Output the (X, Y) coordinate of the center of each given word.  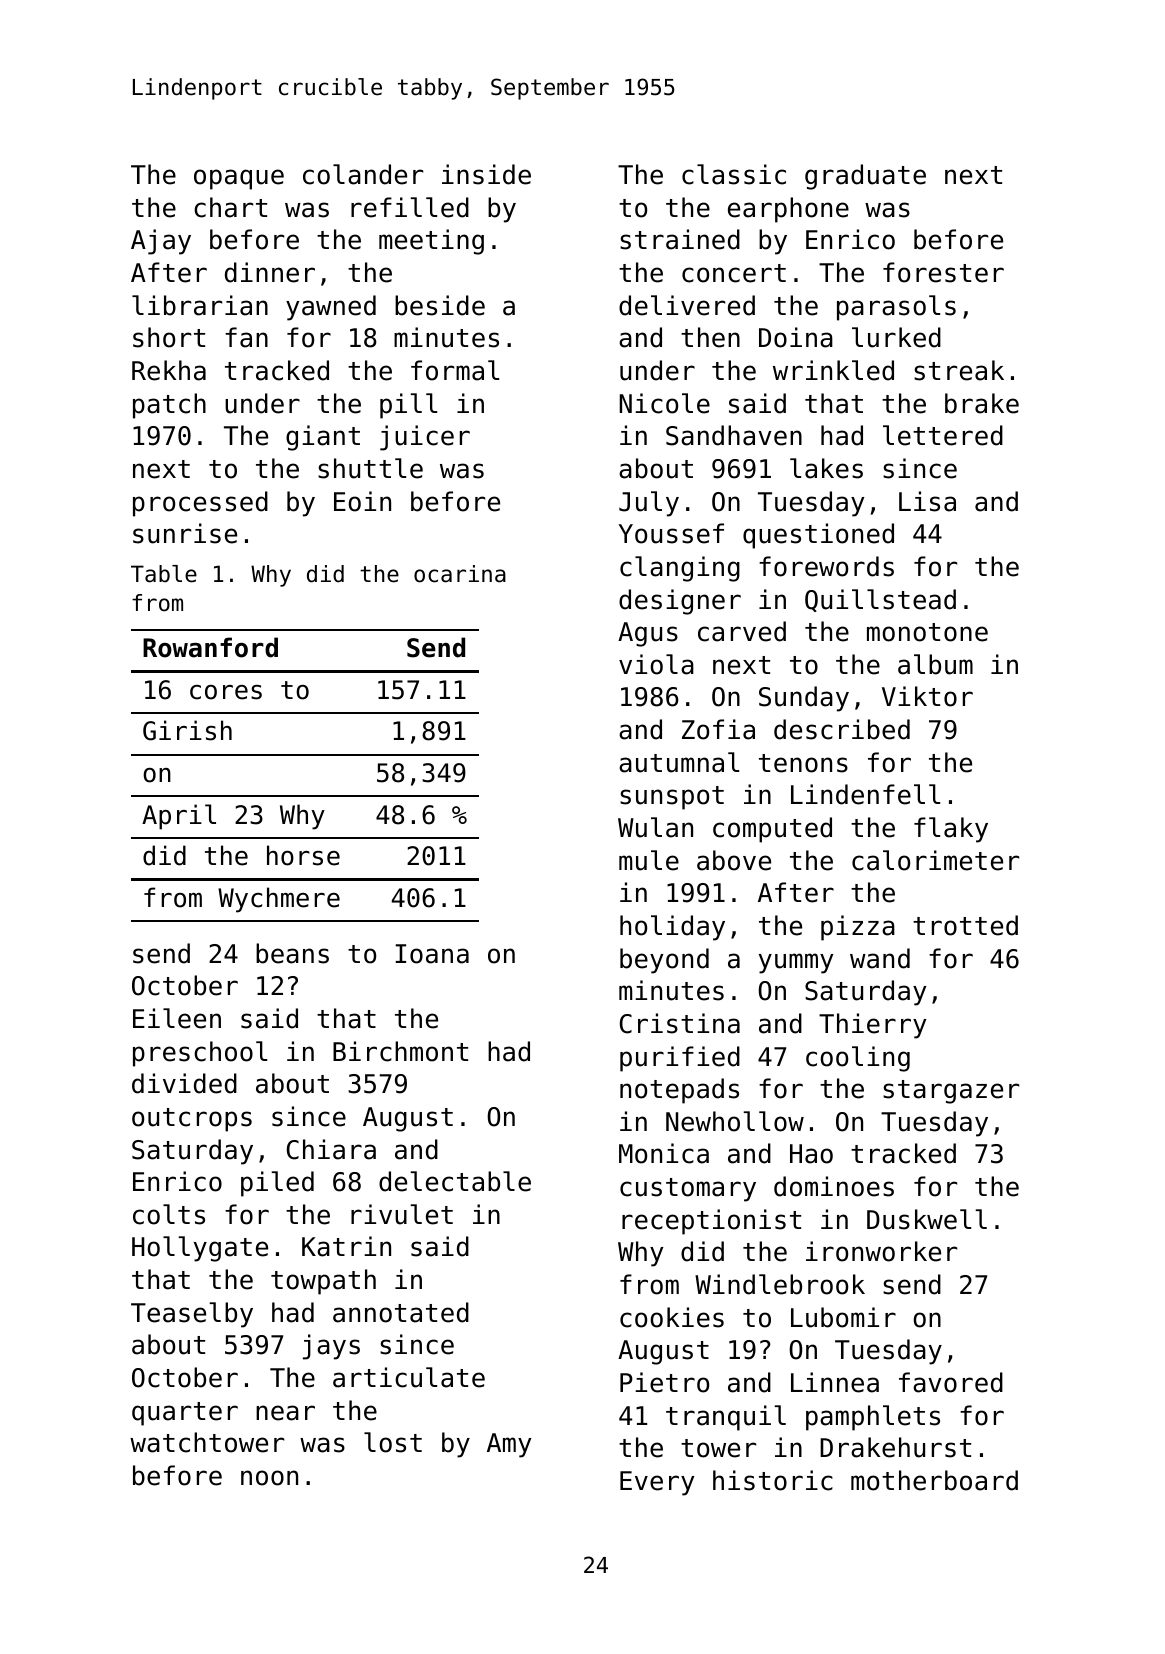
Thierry (872, 1026)
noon (269, 1478)
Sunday (804, 699)
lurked (896, 337)
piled (277, 1184)
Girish (187, 730)
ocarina (460, 574)
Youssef (671, 533)
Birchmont (400, 1051)
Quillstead (880, 600)
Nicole (664, 403)
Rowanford (210, 647)
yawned (331, 308)
